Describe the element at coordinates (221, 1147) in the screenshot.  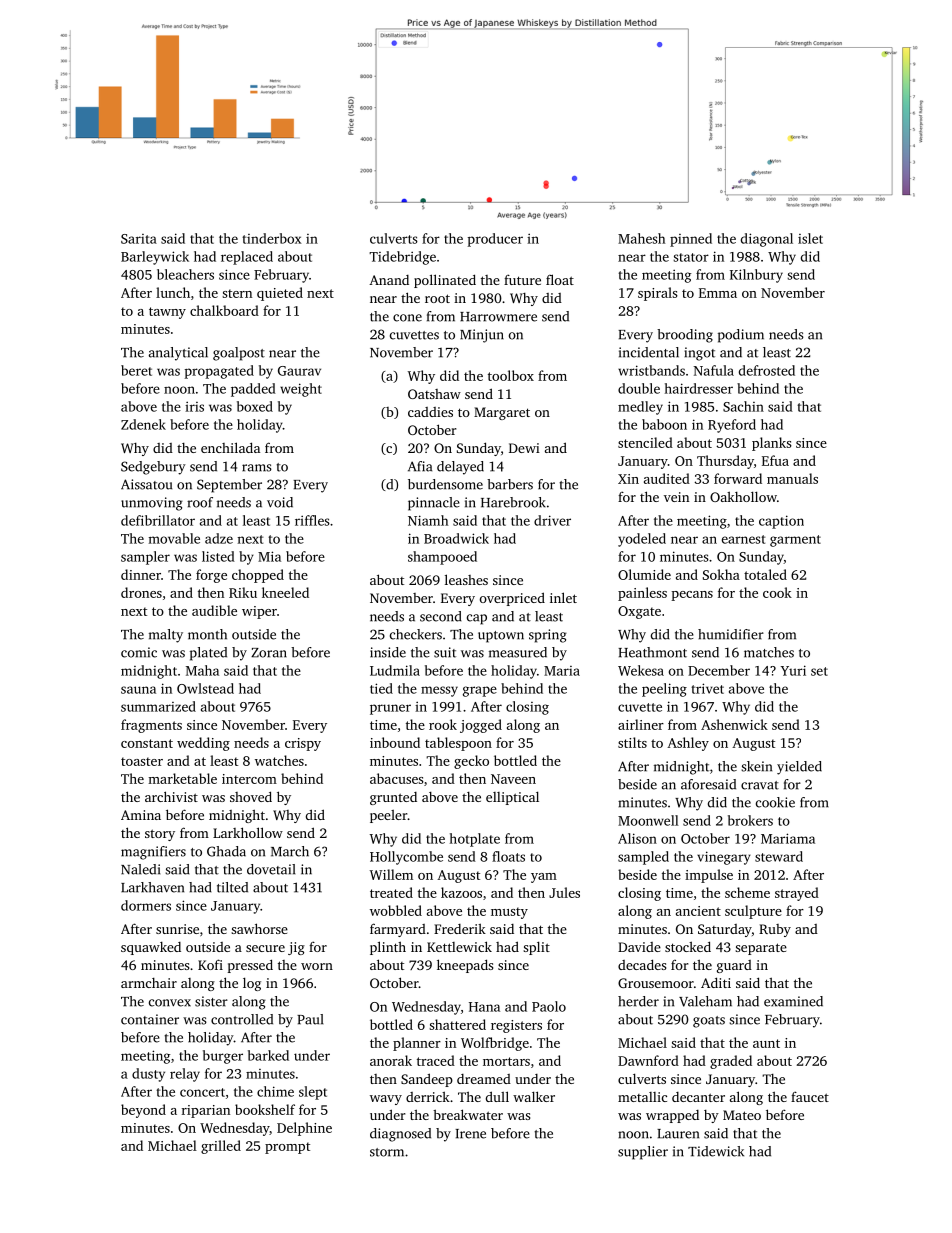
I see `grilled` at that location.
